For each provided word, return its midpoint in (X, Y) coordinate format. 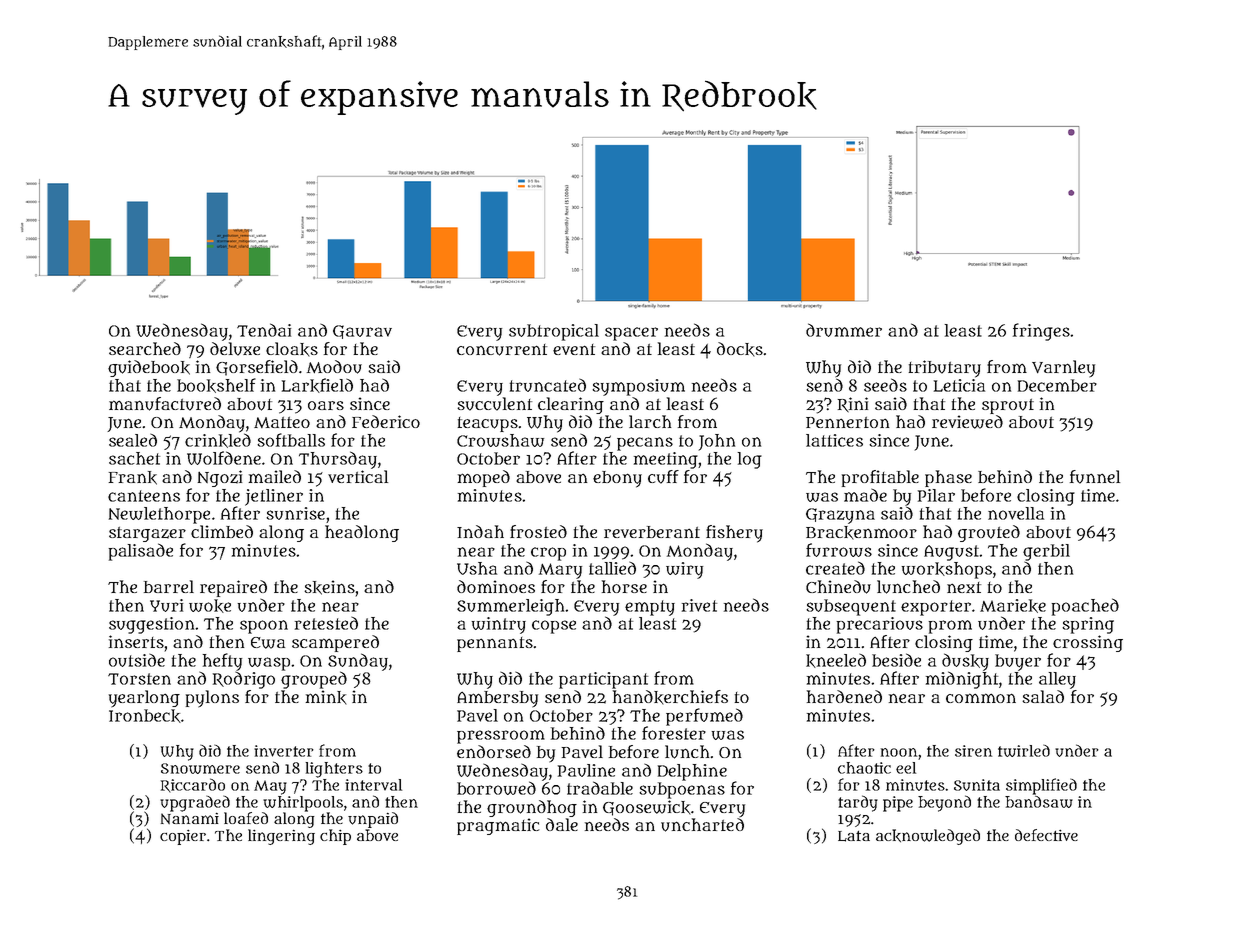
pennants (495, 644)
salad (1043, 696)
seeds (885, 385)
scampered (335, 643)
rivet (699, 605)
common (981, 698)
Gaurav (362, 332)
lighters (334, 770)
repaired (233, 588)
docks (740, 349)
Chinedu (838, 587)
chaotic (864, 768)
